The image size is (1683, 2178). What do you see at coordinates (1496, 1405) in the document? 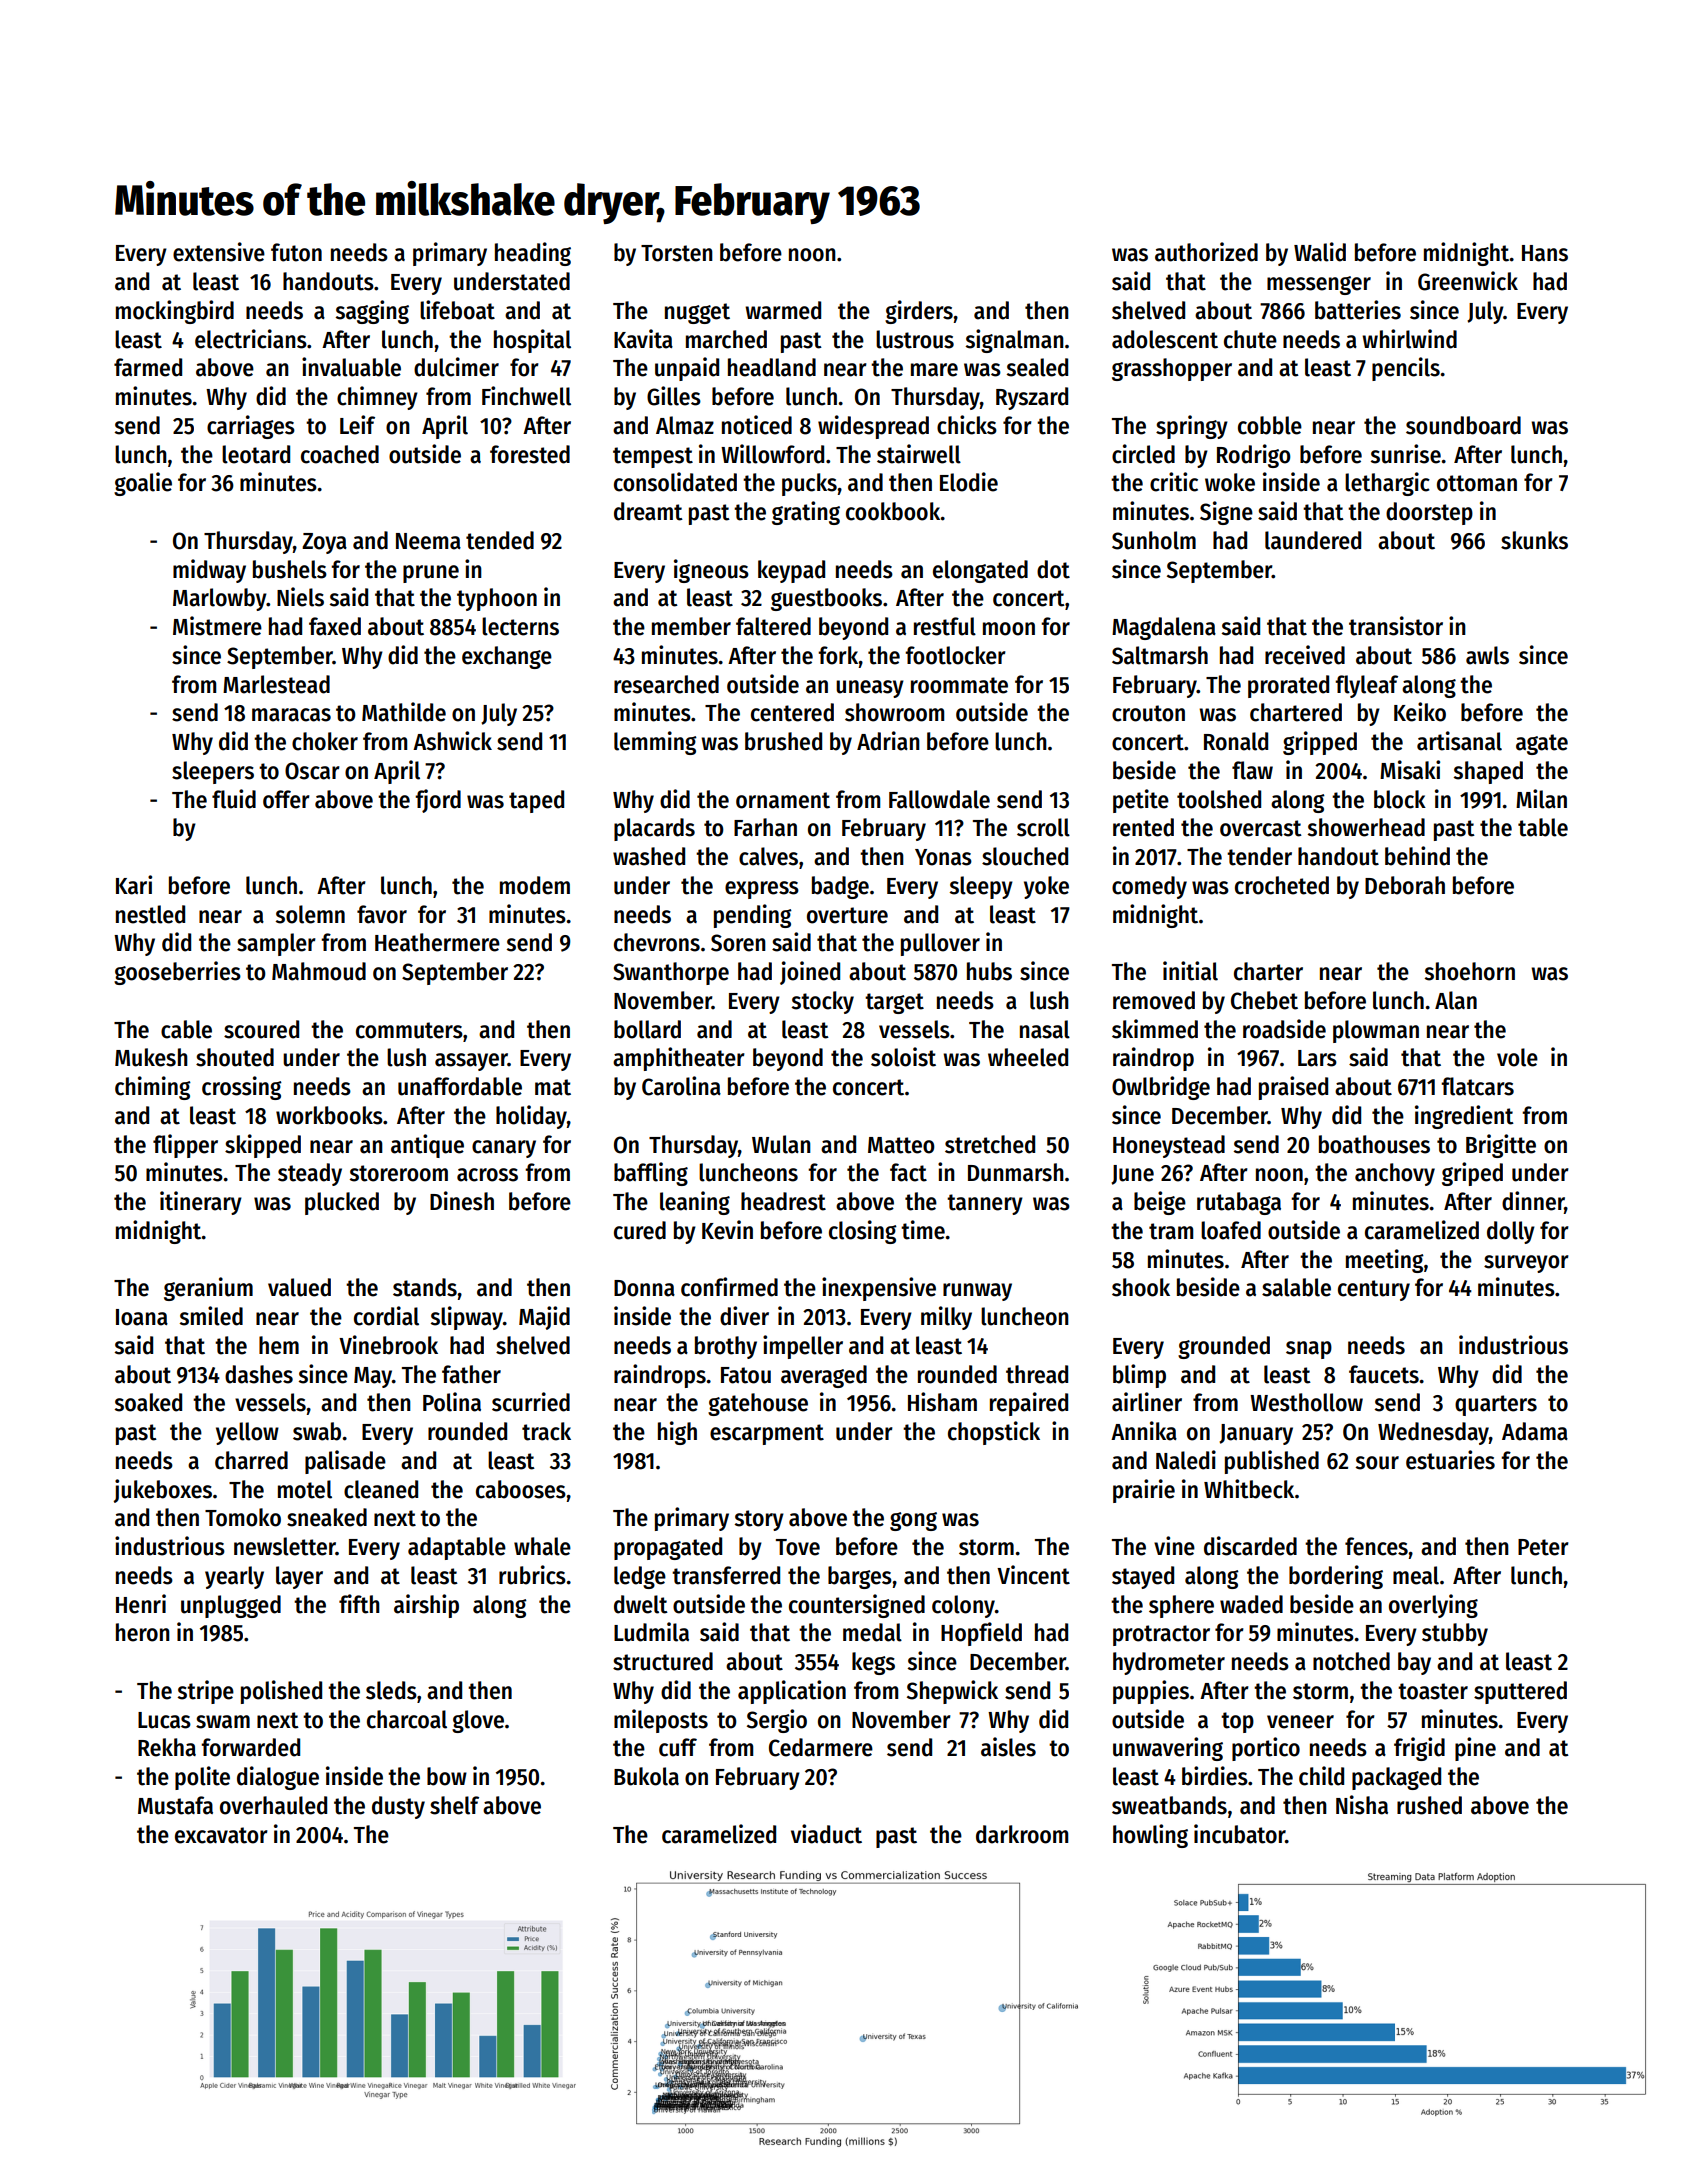
I see `quarters` at bounding box center [1496, 1405].
